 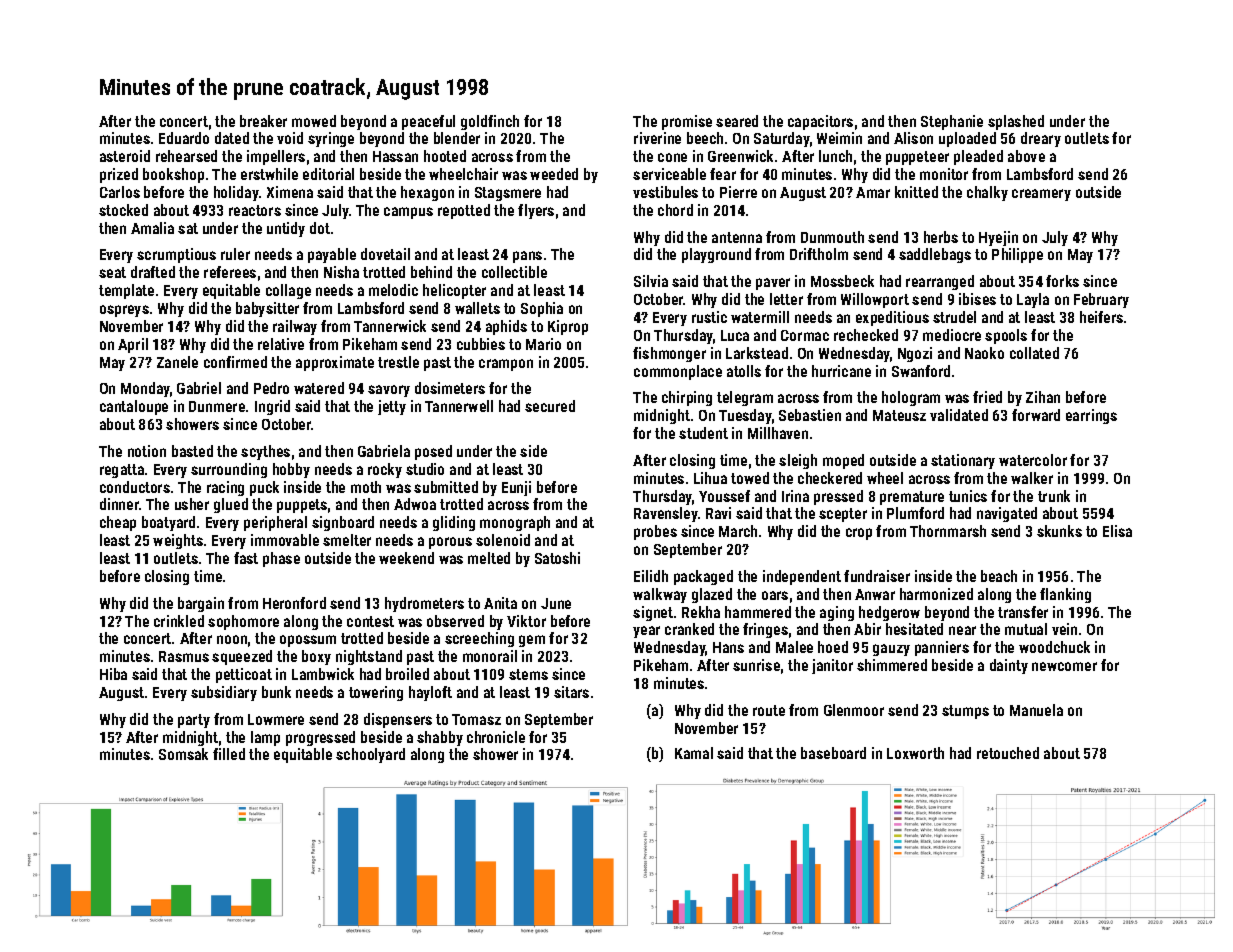 I want to click on breaker, so click(x=263, y=121).
